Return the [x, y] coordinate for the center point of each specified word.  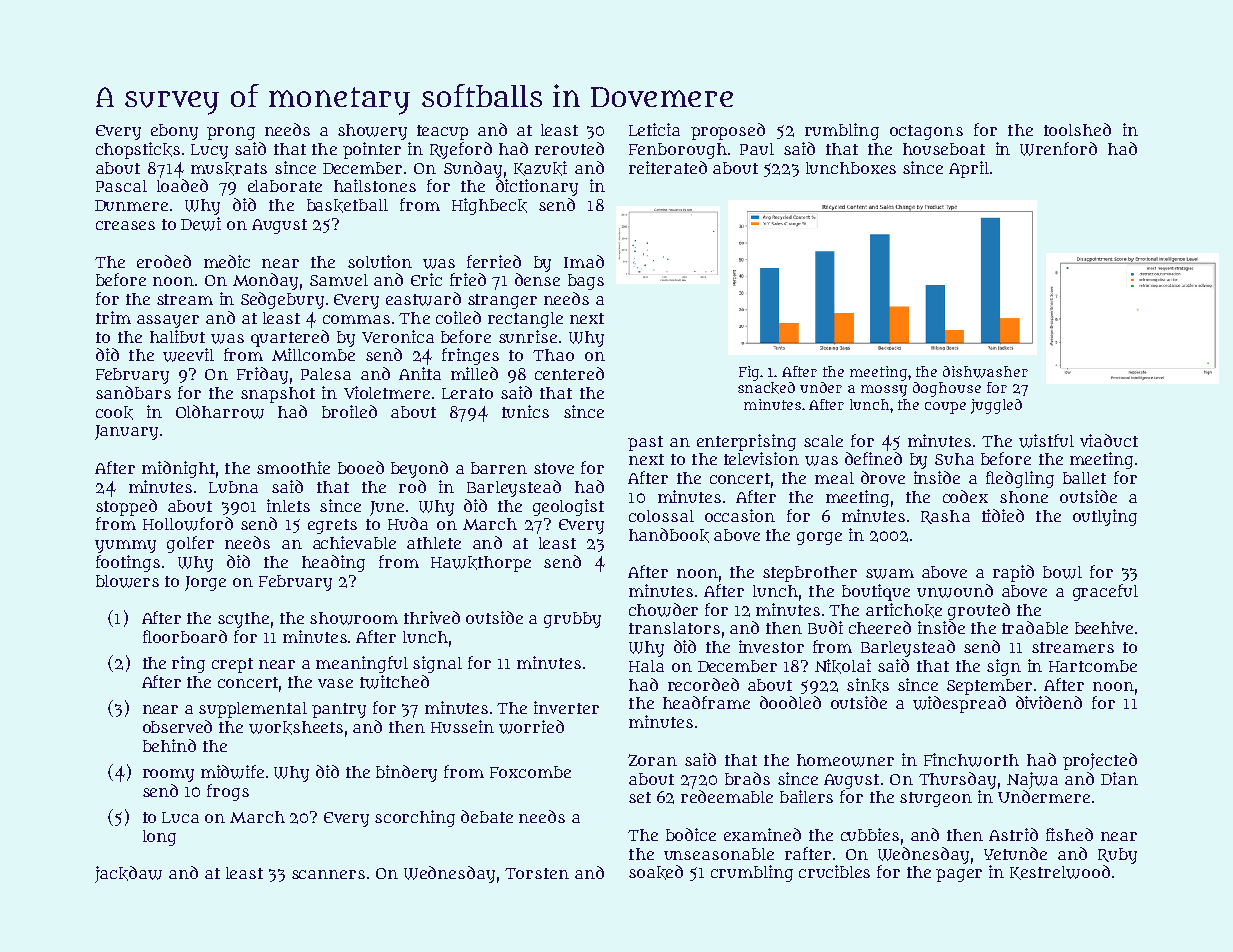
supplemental [253, 710]
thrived [432, 617]
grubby [572, 620]
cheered [880, 627]
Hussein [462, 726]
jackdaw [128, 874]
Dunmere [131, 205]
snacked [766, 388]
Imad [584, 261]
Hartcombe [1093, 666]
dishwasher [985, 372]
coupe [945, 408]
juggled [996, 406]
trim [113, 317]
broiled [349, 411]
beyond [419, 469]
